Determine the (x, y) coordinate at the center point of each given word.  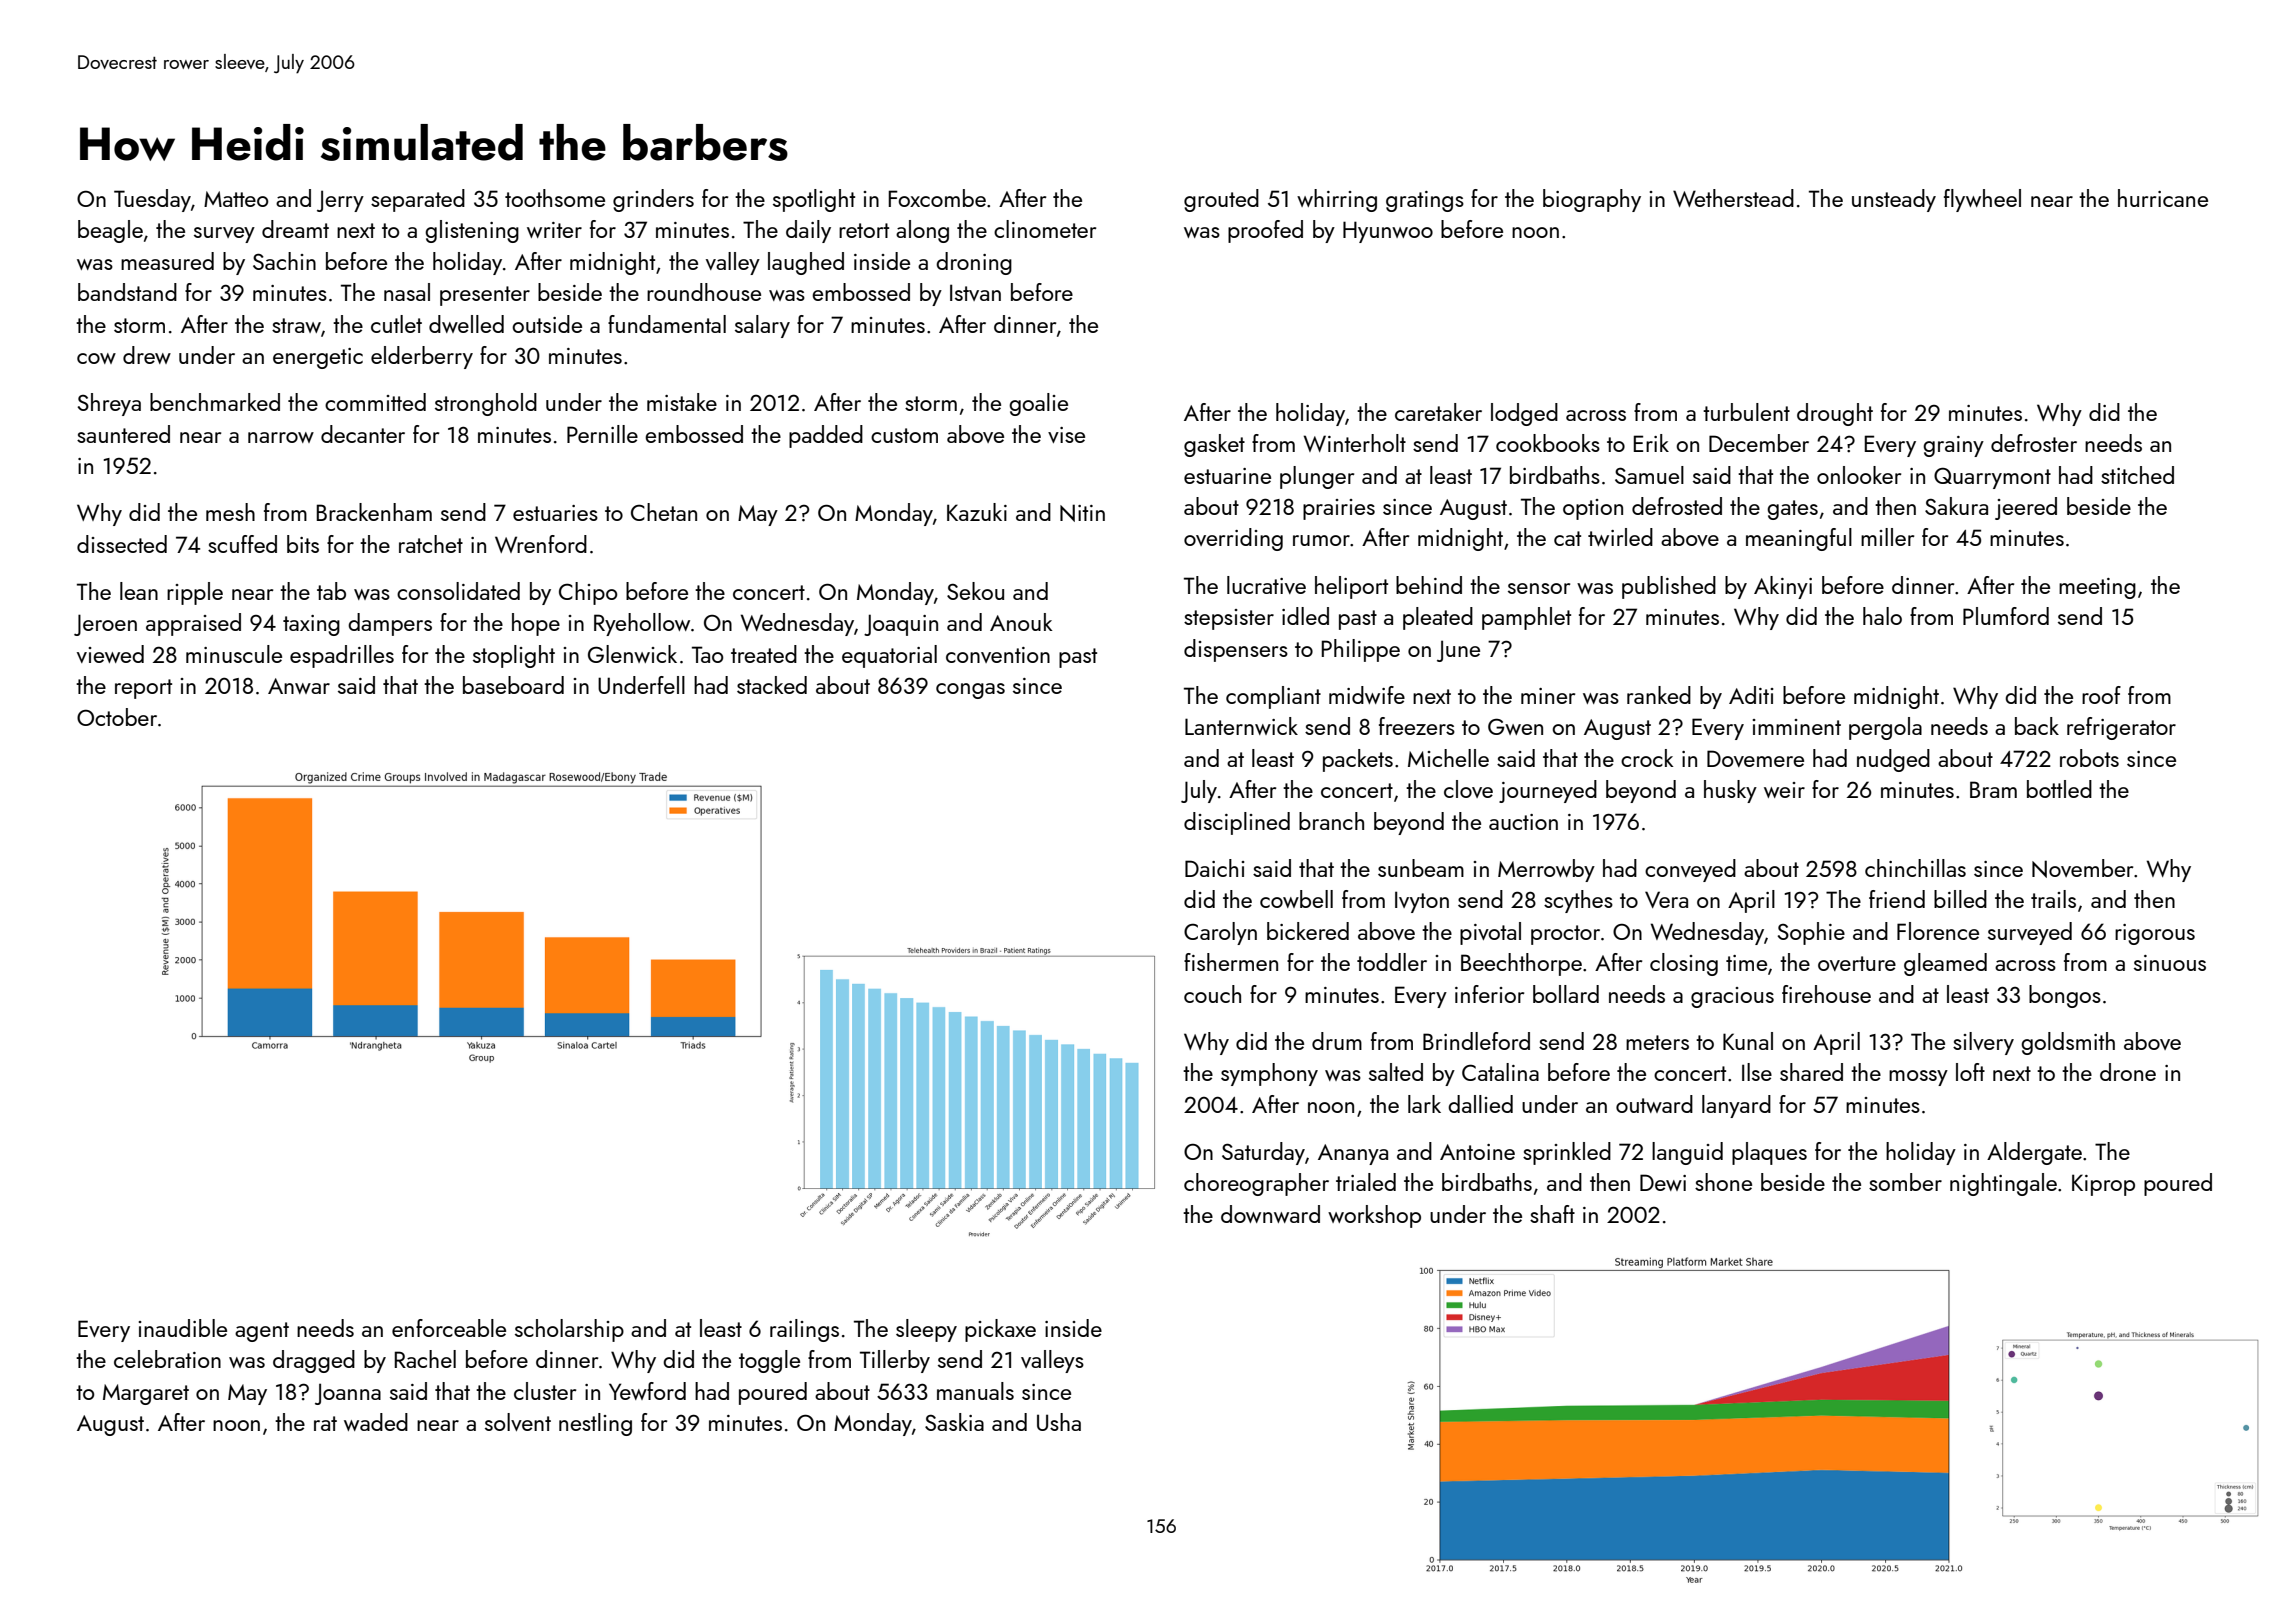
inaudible (183, 1328)
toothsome (555, 198)
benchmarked (215, 402)
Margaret (146, 1394)
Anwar (299, 686)
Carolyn (1220, 933)
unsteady (1894, 200)
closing (1684, 964)
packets (1358, 760)
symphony (1269, 1074)
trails (2053, 899)
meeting (2097, 588)
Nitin (1082, 513)
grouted (1221, 200)
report (143, 689)
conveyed (1690, 870)
